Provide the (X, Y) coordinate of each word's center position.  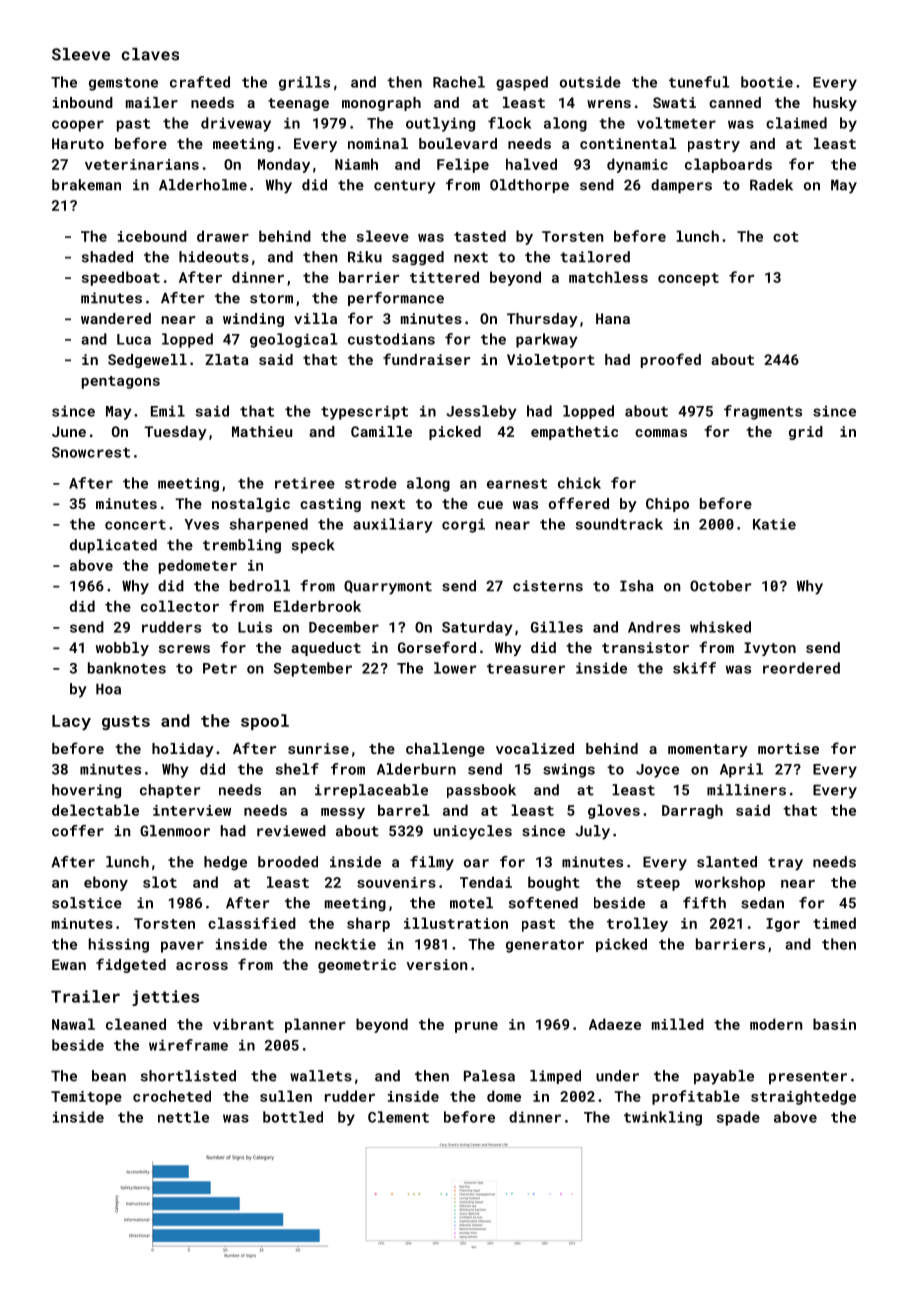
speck (313, 546)
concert (135, 525)
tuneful (699, 82)
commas (661, 433)
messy (343, 813)
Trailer (85, 996)
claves (150, 54)
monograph (381, 104)
